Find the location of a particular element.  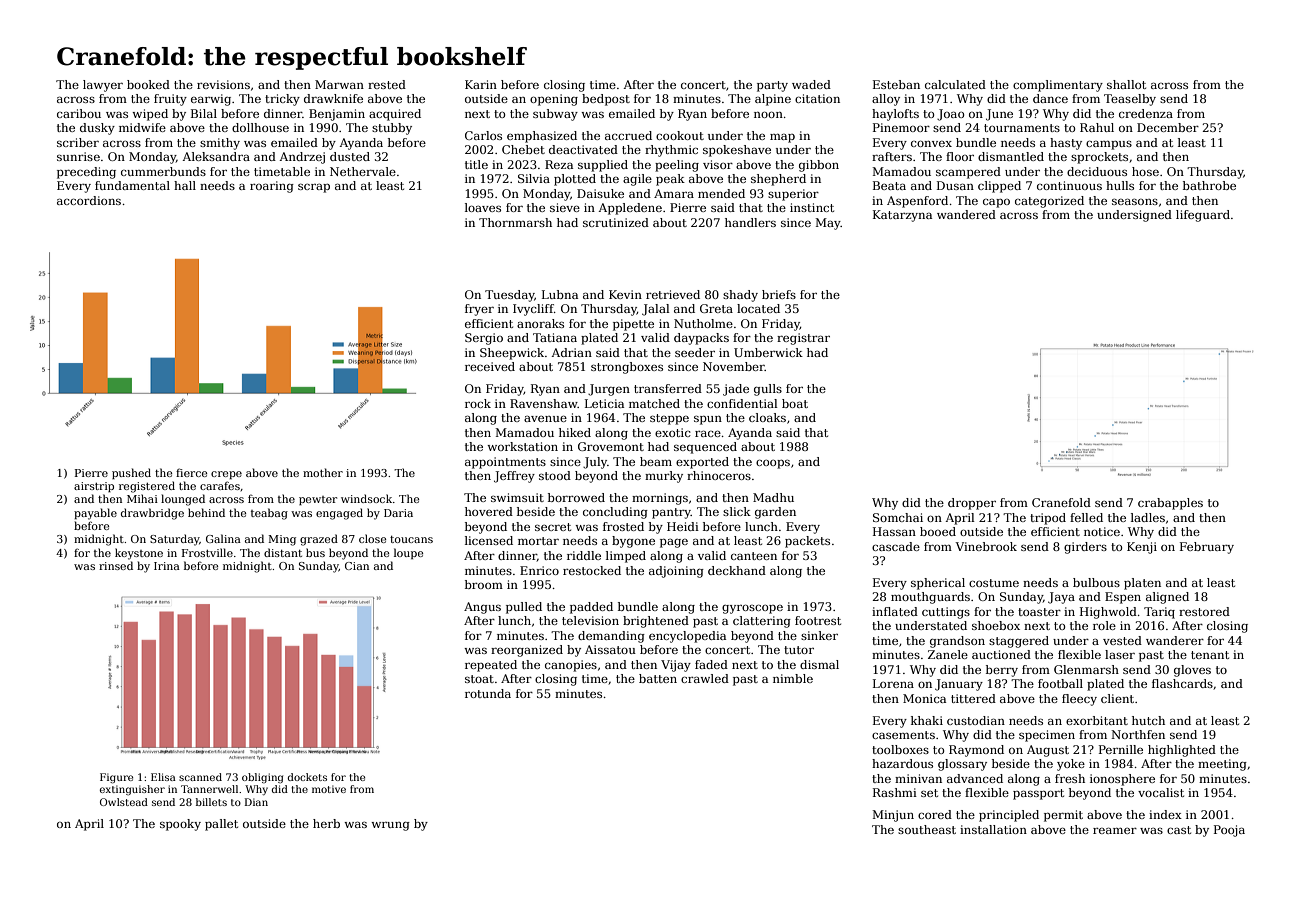

dropper is located at coordinates (972, 504).
